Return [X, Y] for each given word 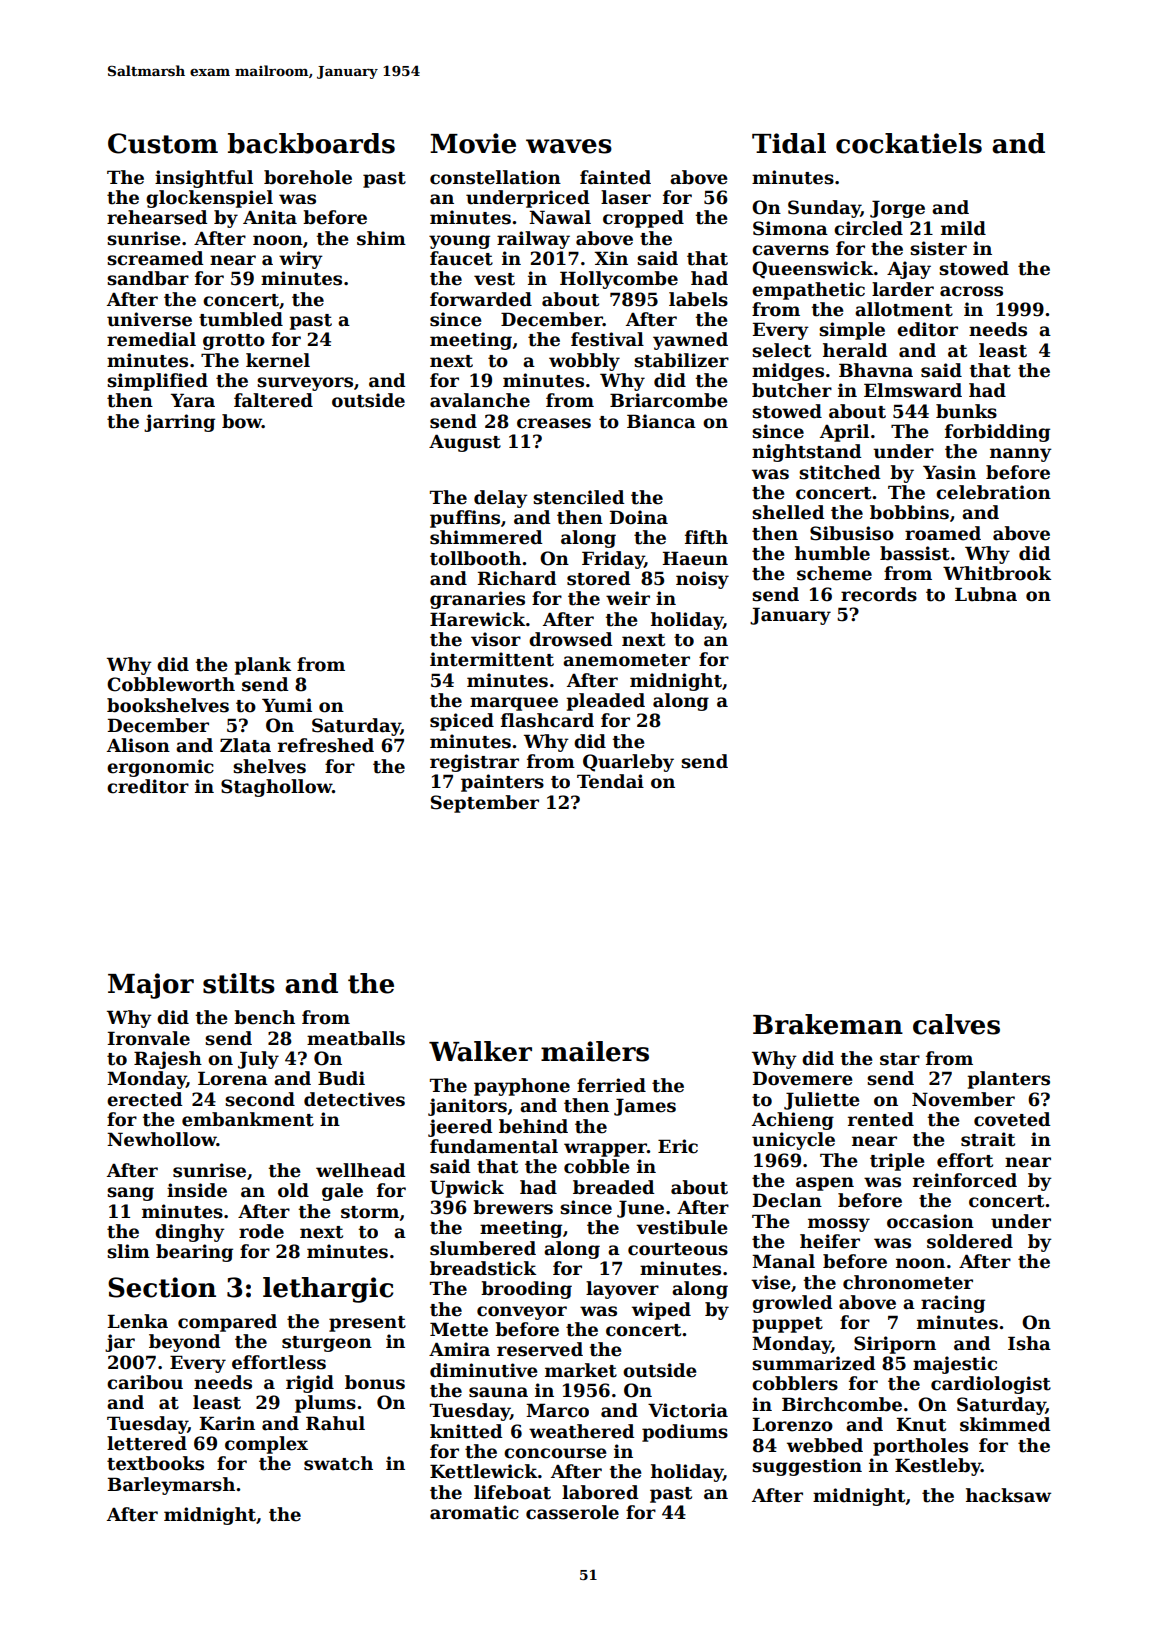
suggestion [807, 1467]
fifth [706, 537]
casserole [572, 1512]
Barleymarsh [171, 1486]
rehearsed [157, 217]
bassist [915, 553]
